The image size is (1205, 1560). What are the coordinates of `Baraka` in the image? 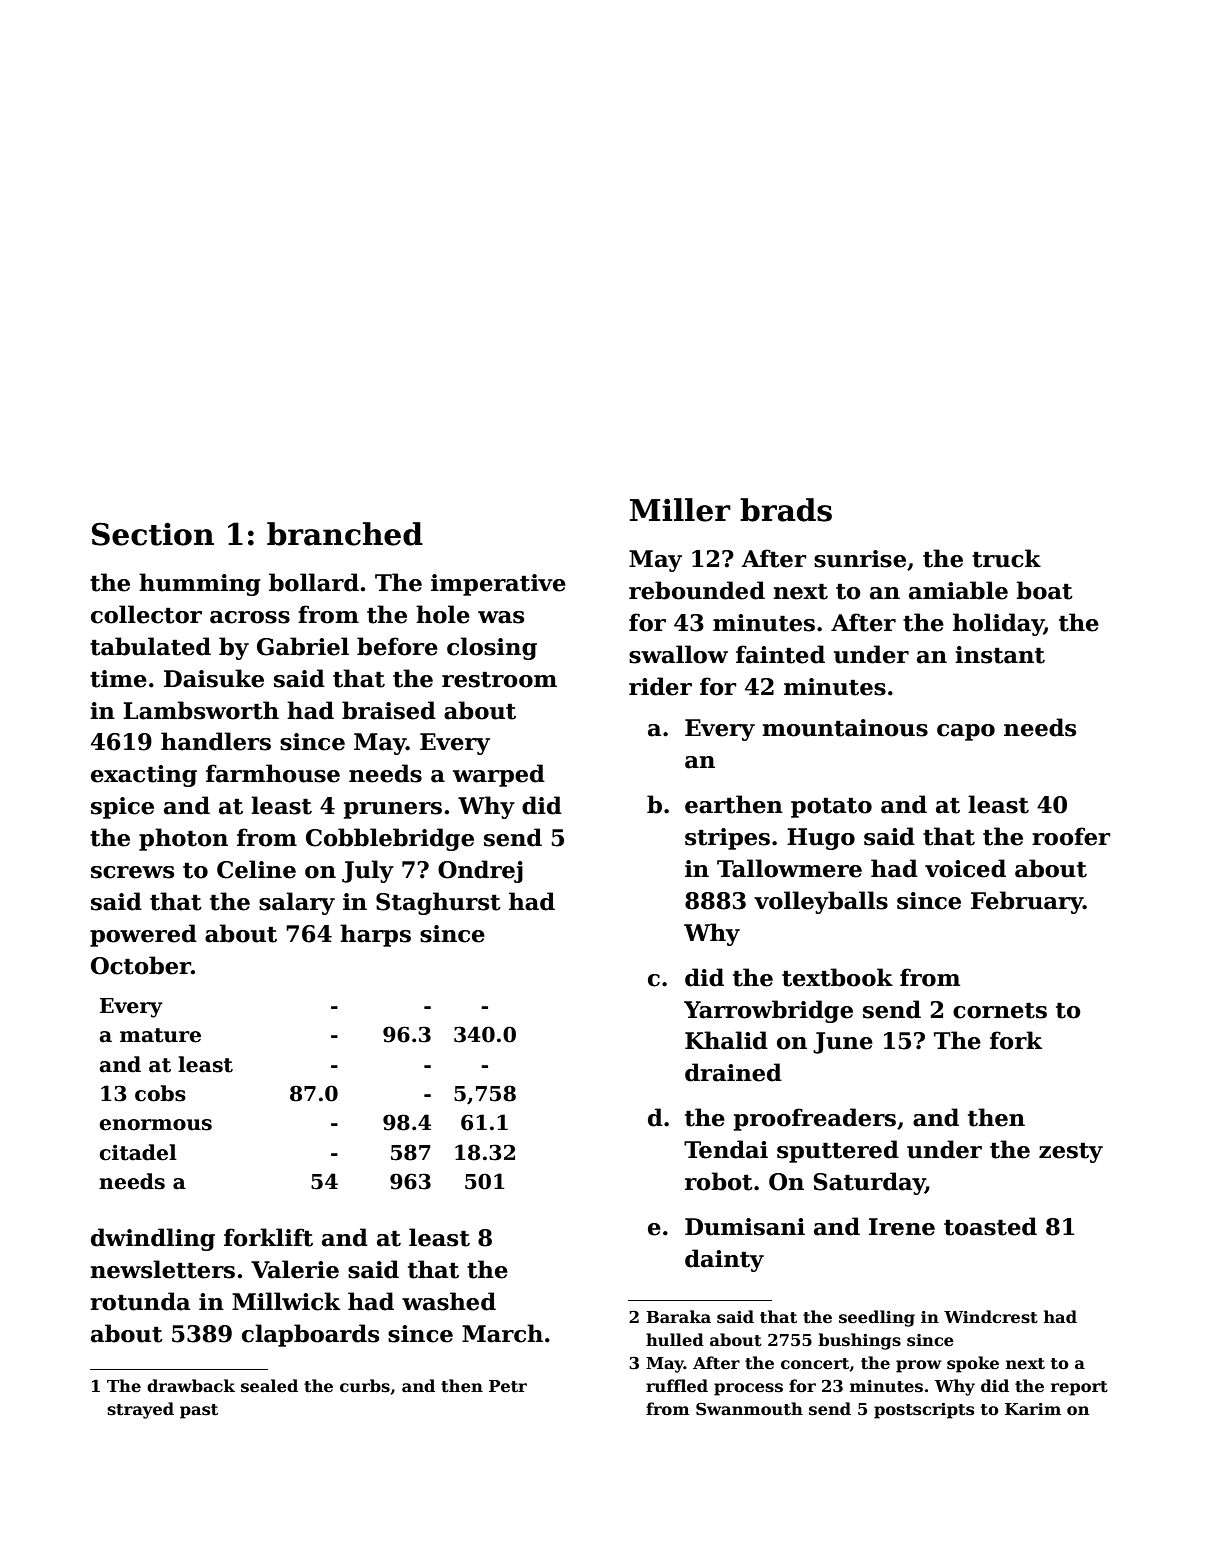 It's located at (678, 1316).
